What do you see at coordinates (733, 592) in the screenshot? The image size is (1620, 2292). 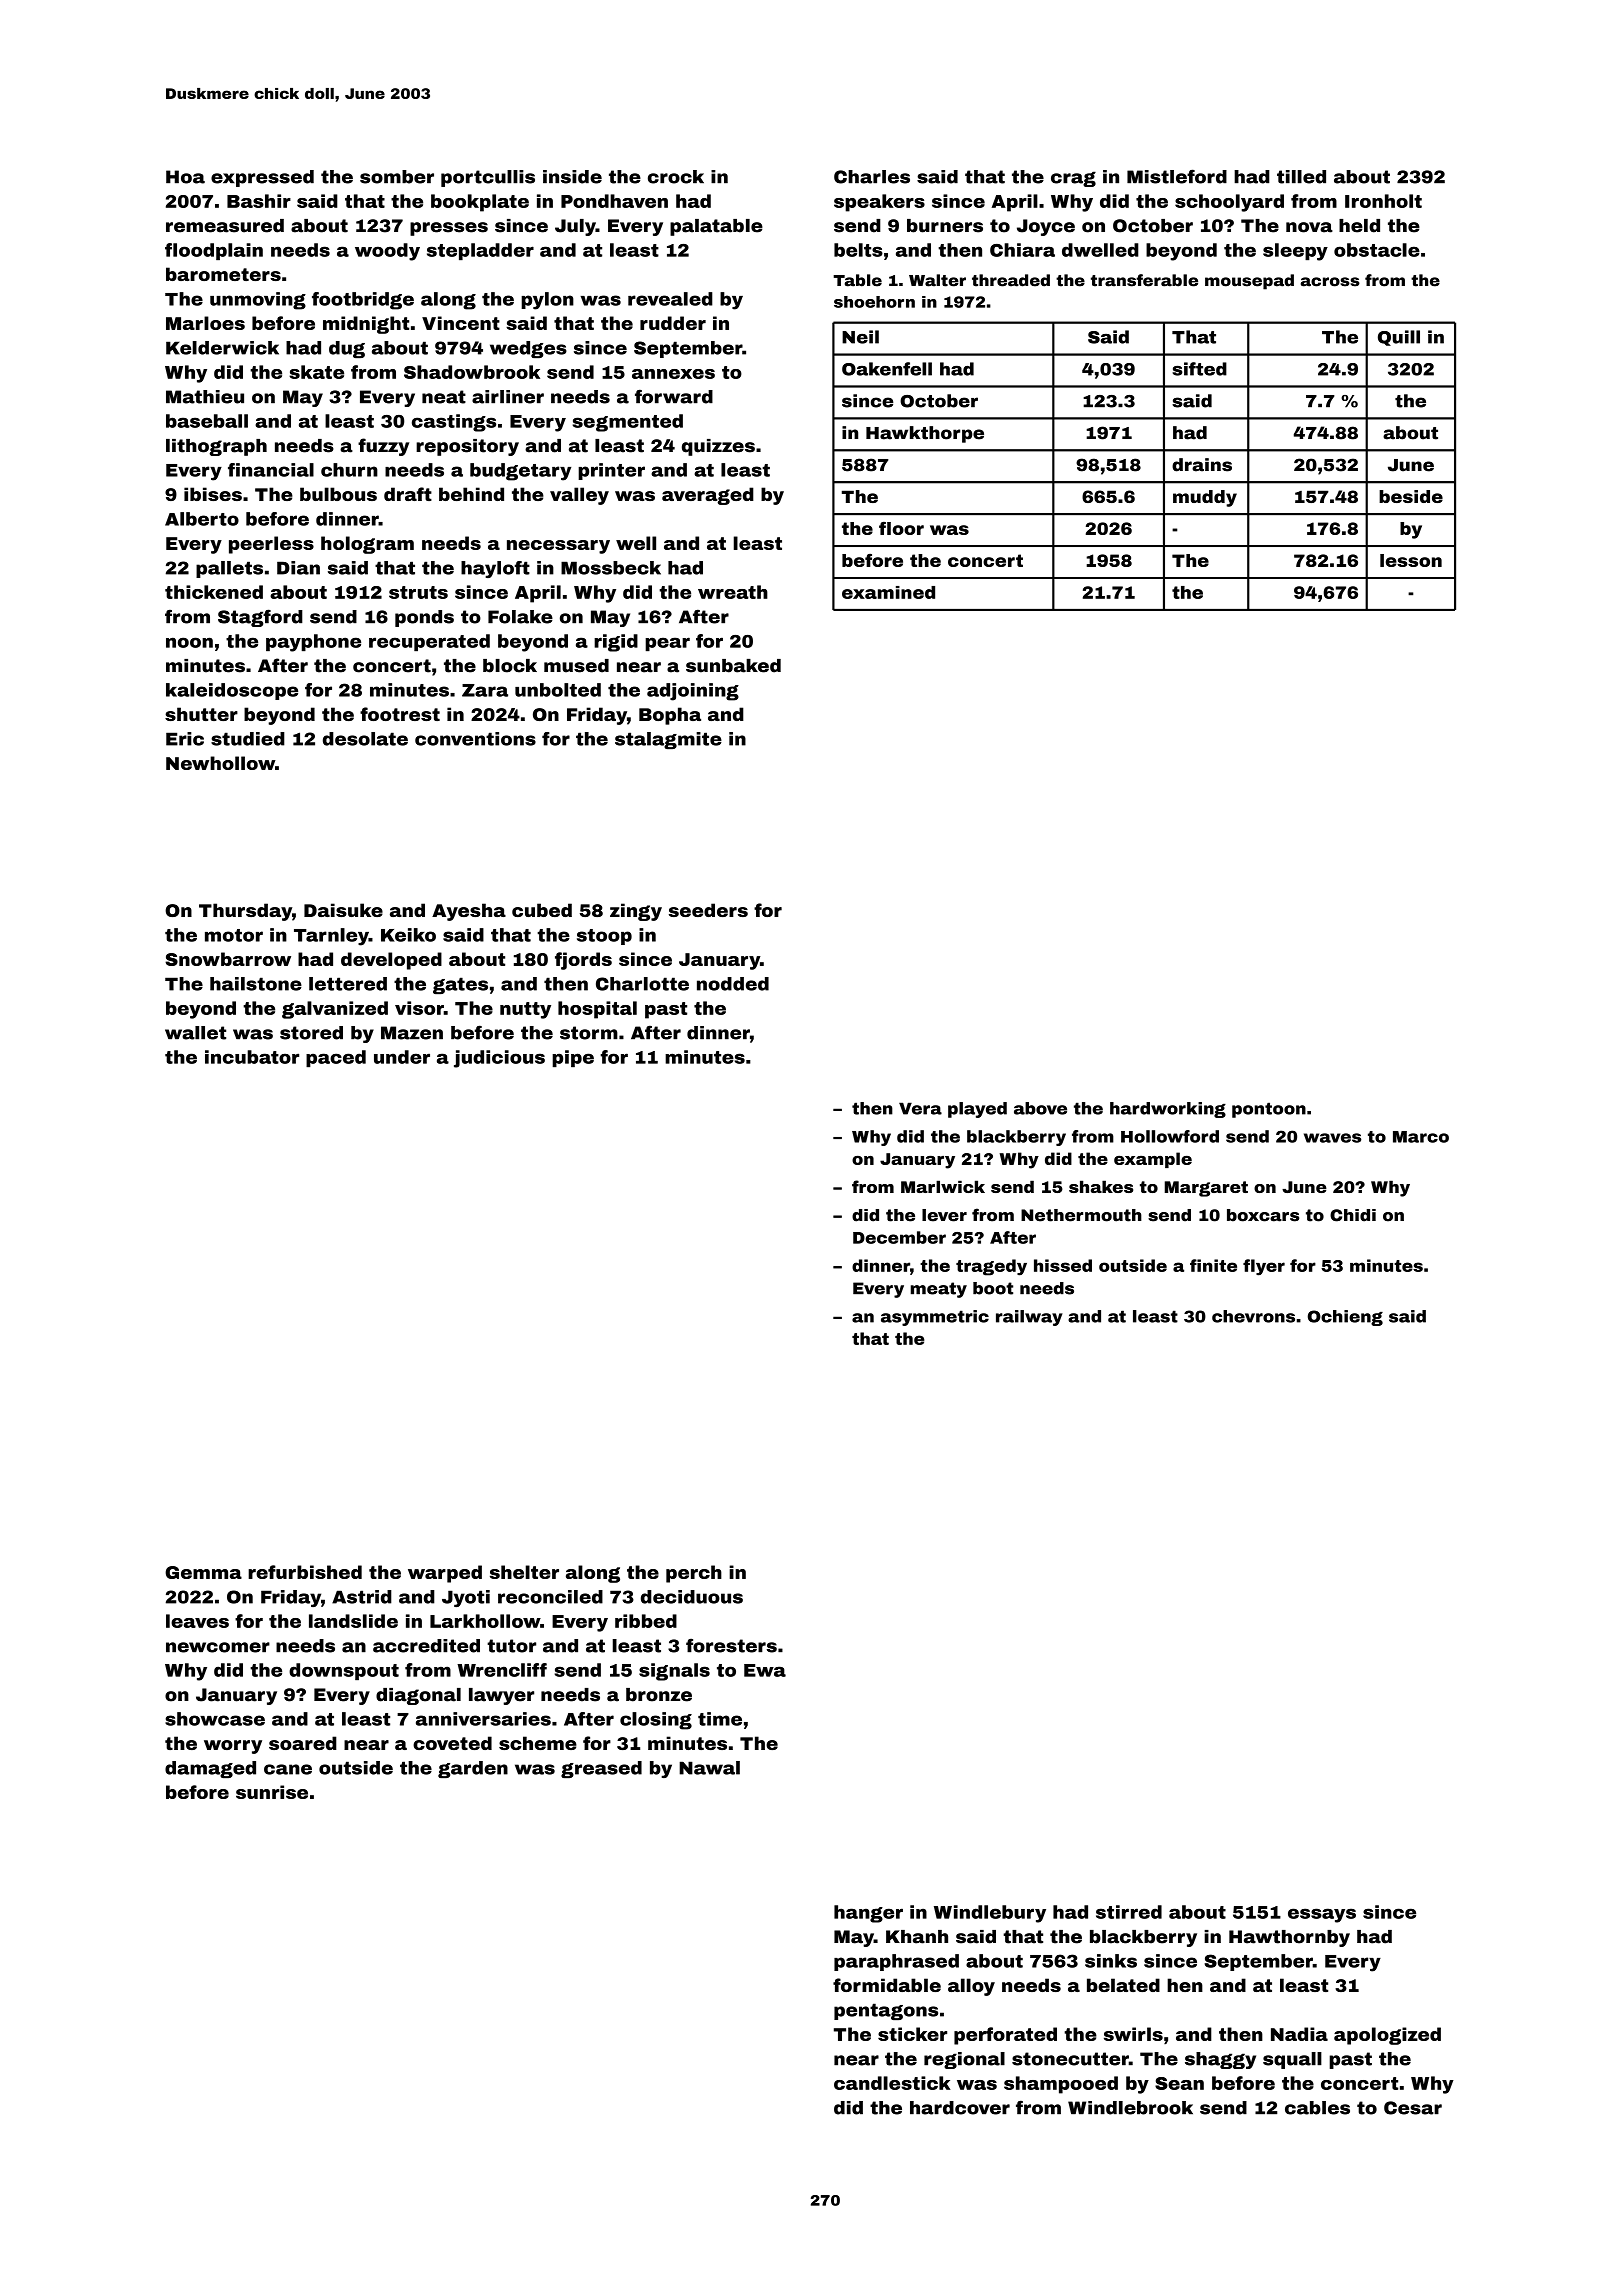 I see `wreath` at bounding box center [733, 592].
